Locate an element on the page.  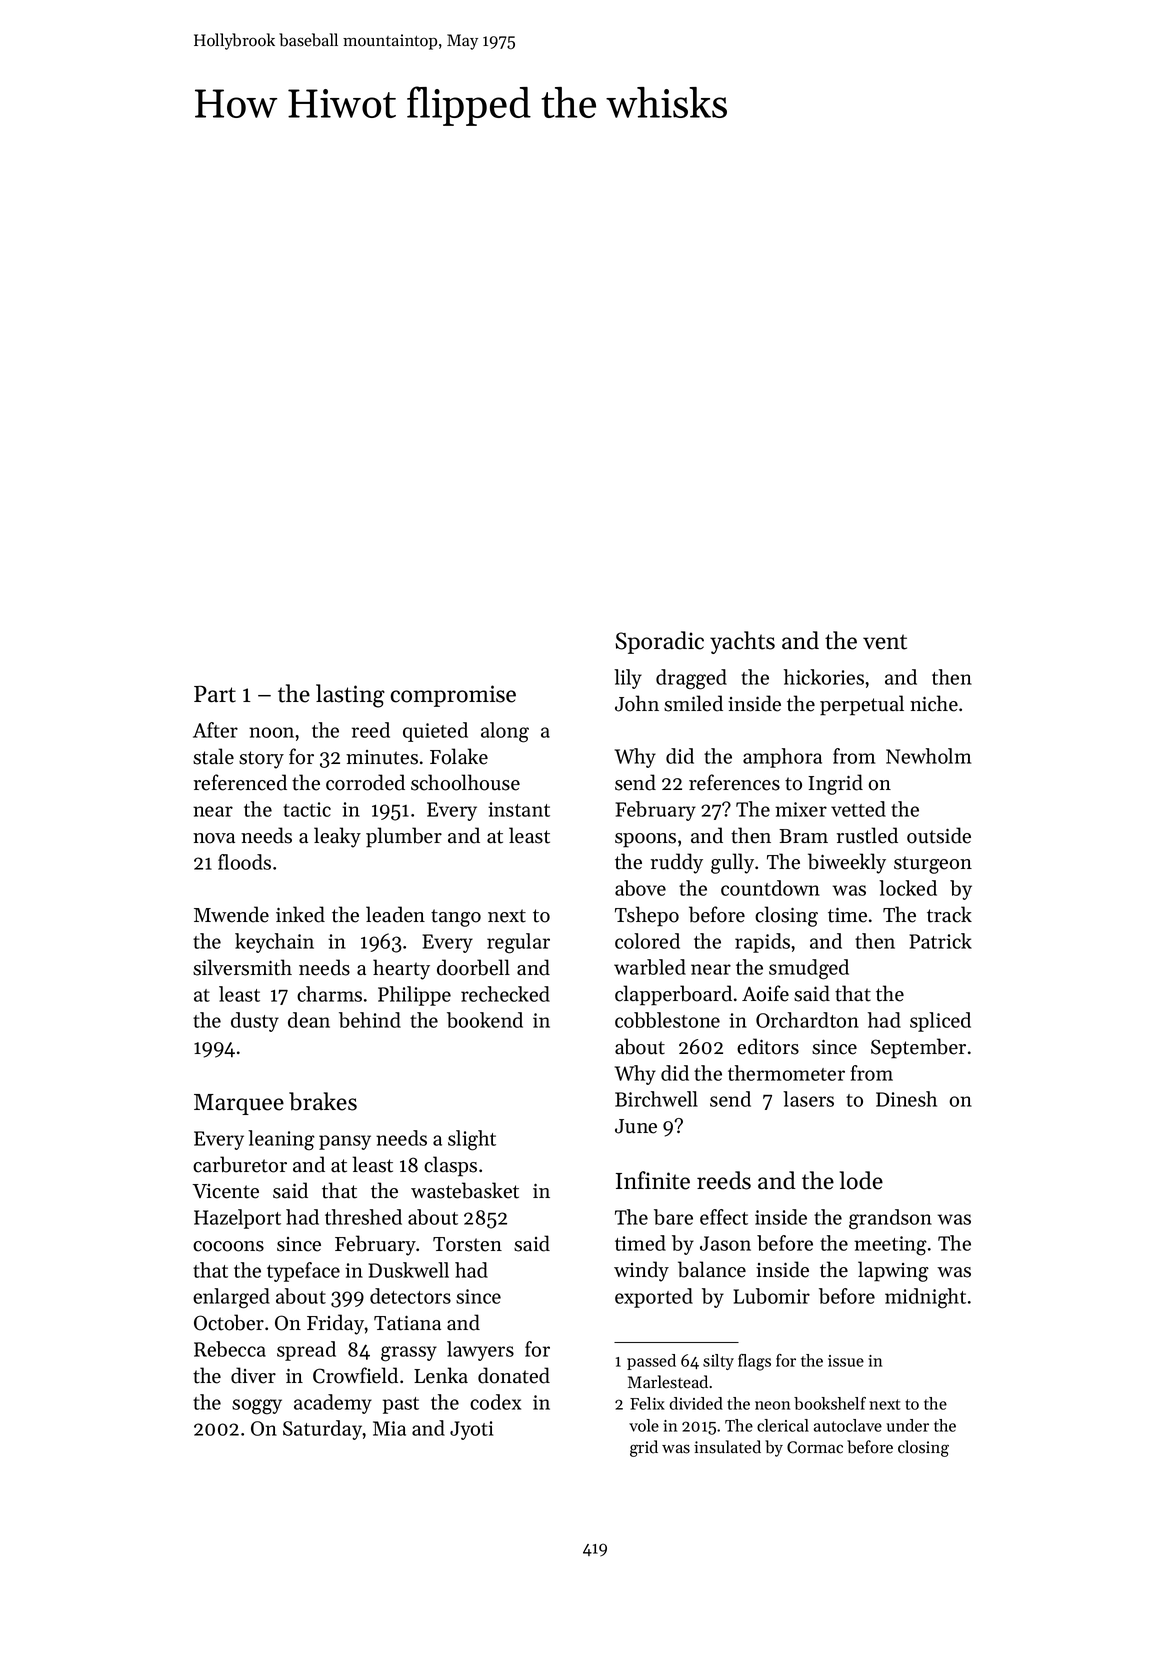
under is located at coordinates (907, 1425).
